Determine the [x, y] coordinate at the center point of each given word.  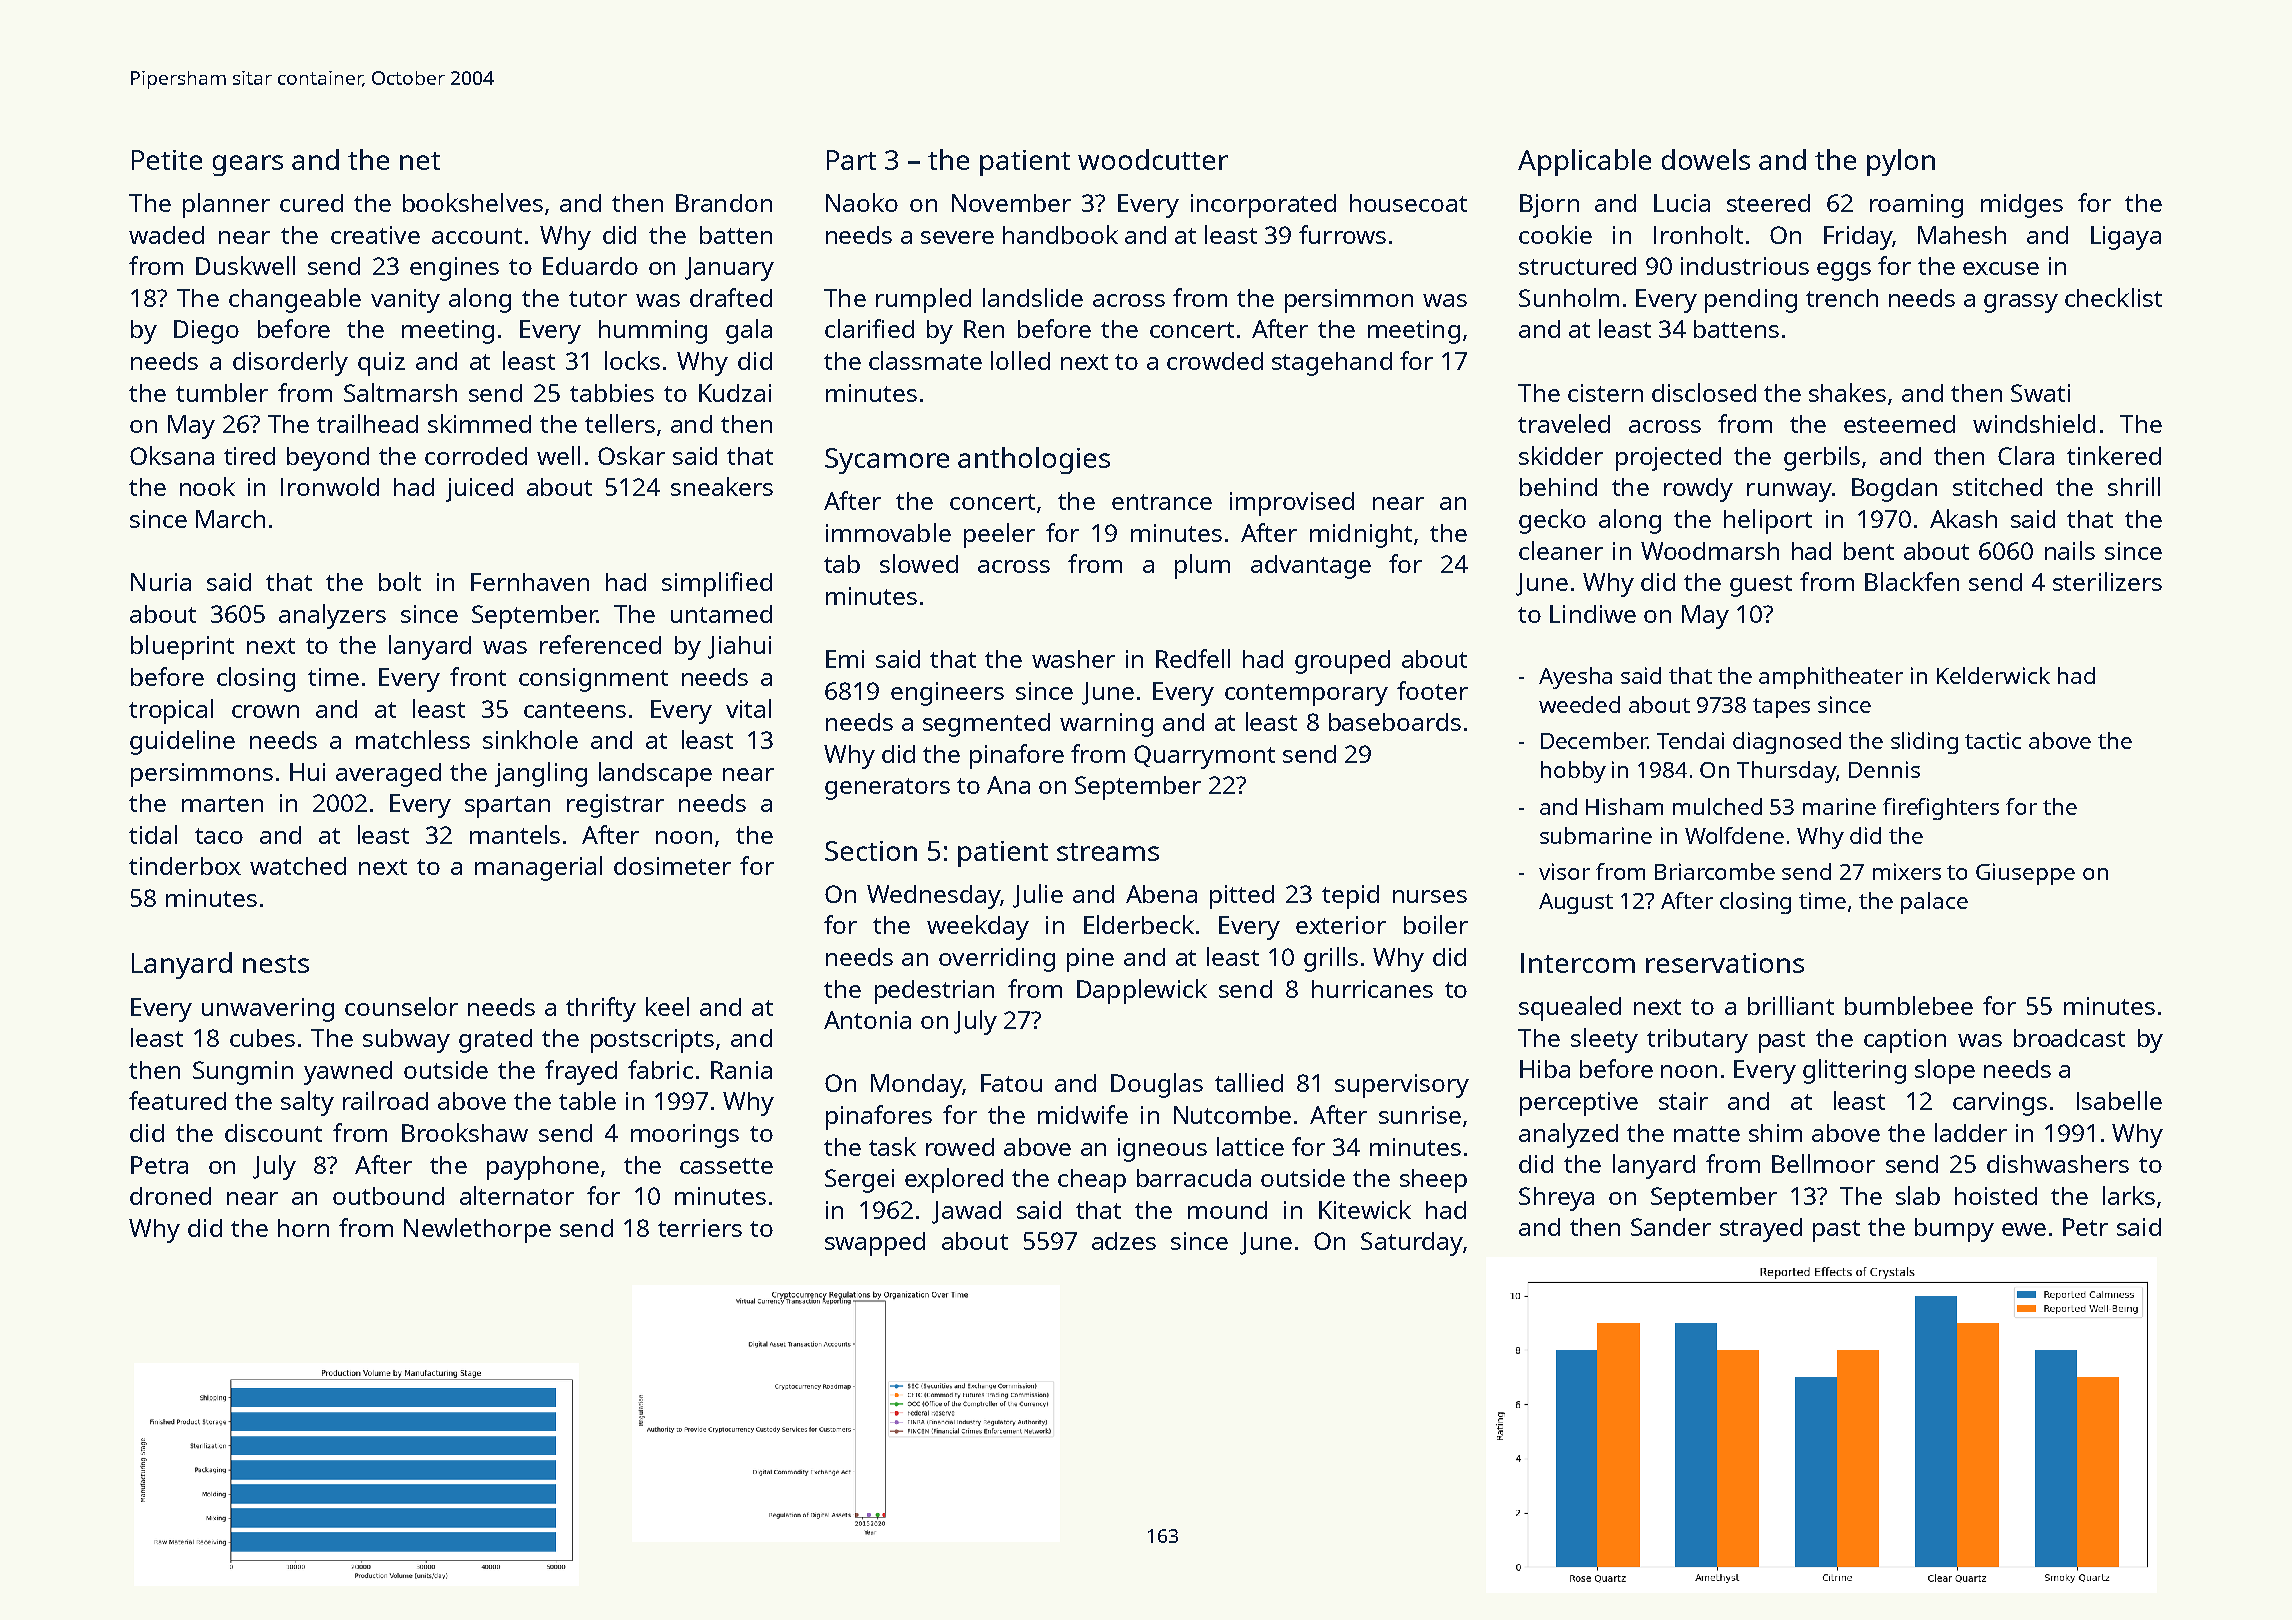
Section [871, 851]
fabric [660, 1069]
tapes [1781, 708]
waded [166, 235]
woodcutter [1153, 159]
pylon [1901, 162]
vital [748, 708]
